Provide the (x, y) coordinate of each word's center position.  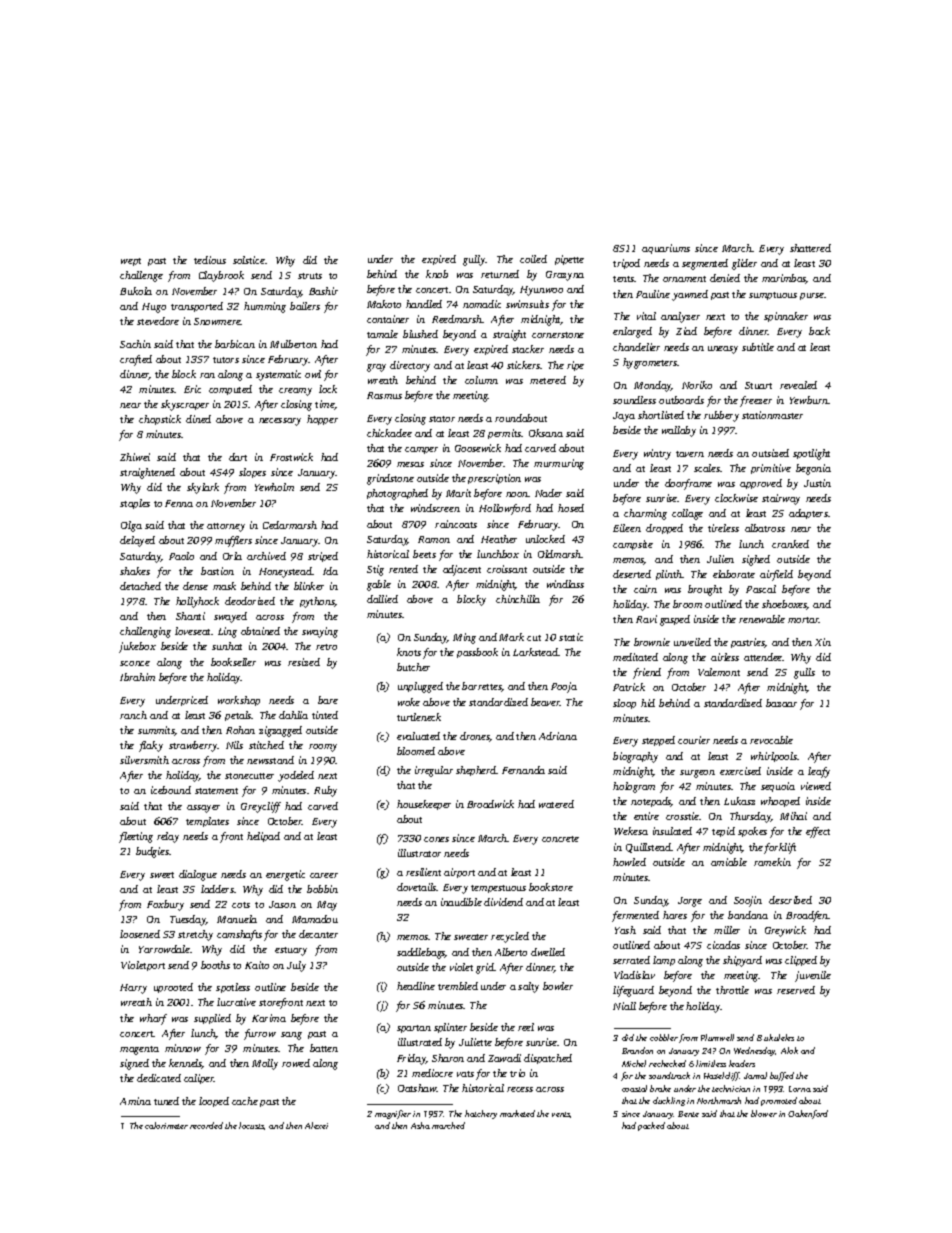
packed (651, 1126)
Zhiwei (135, 457)
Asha (420, 1125)
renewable (762, 619)
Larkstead (535, 652)
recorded (206, 1125)
